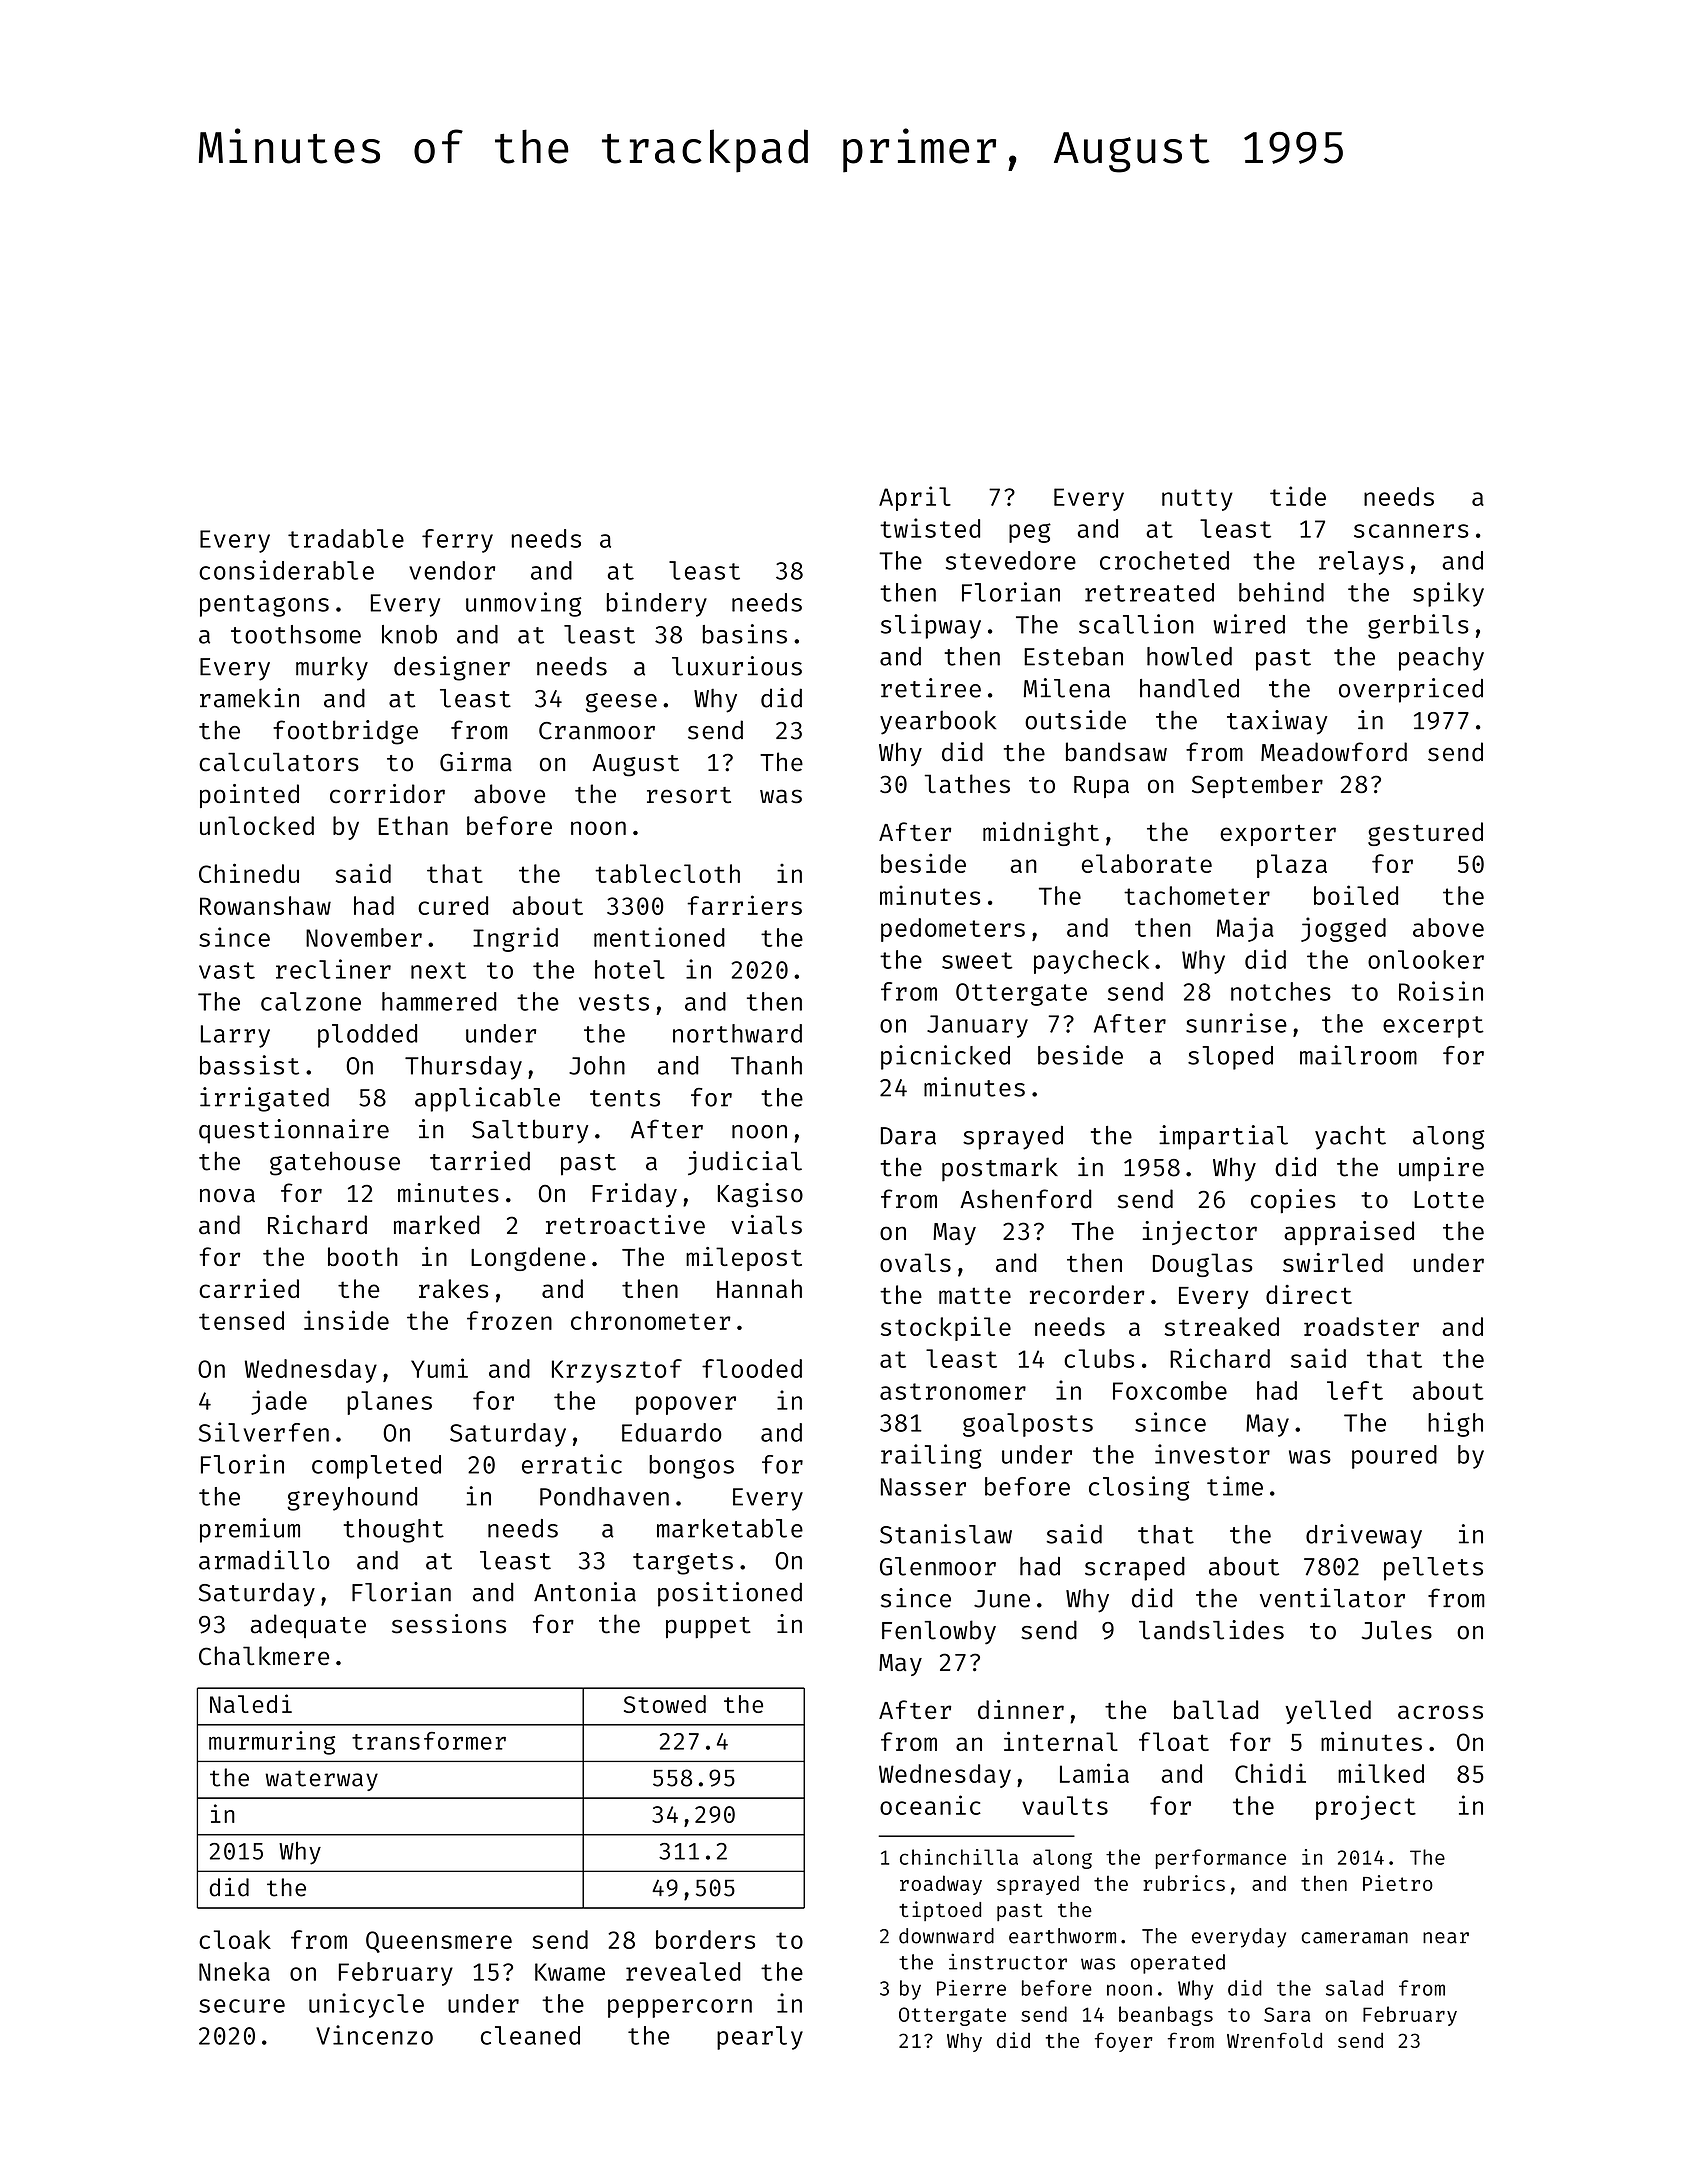  Describe the element at coordinates (1411, 531) in the screenshot. I see `scanners` at that location.
